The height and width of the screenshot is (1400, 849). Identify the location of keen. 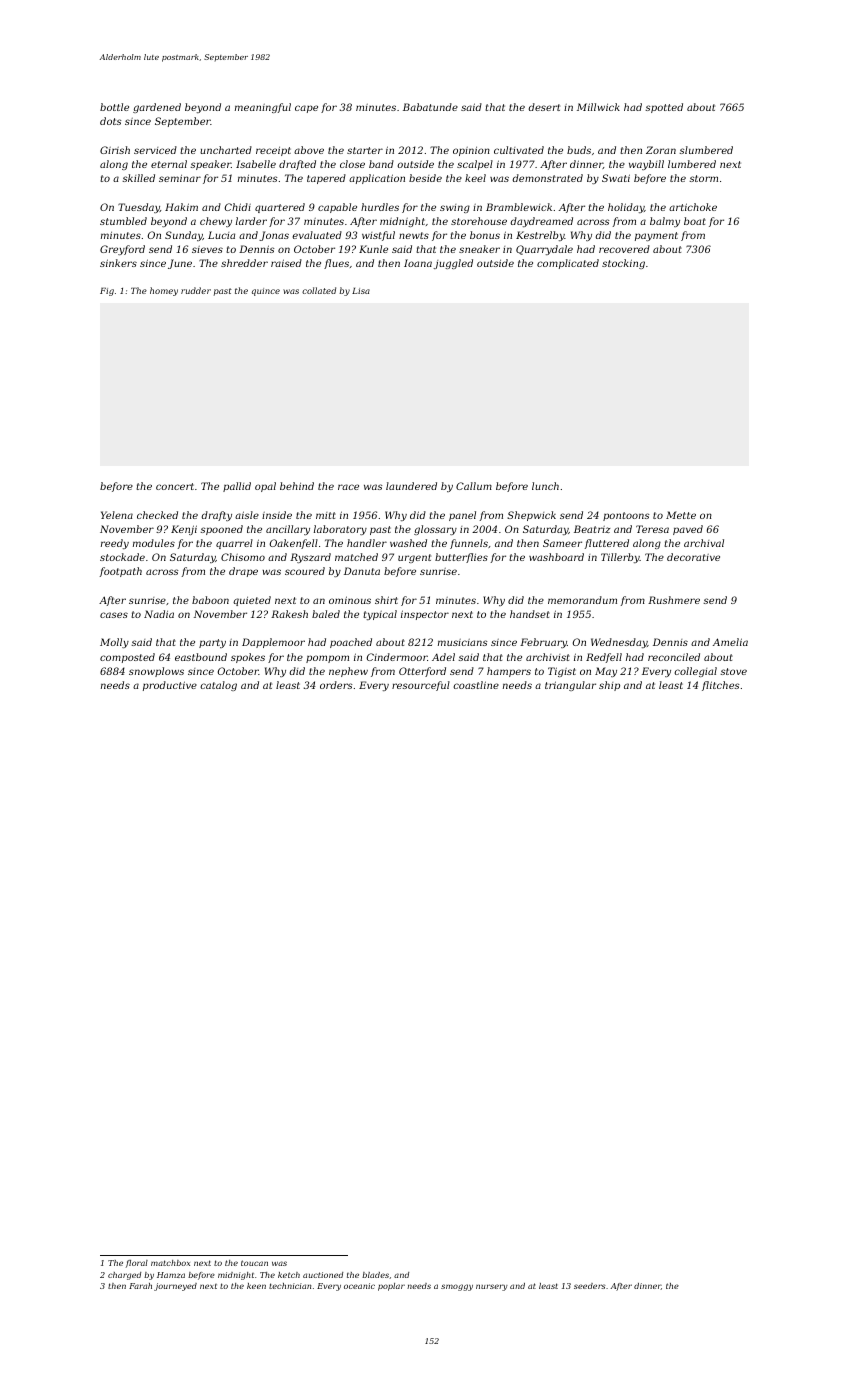
(256, 1286).
